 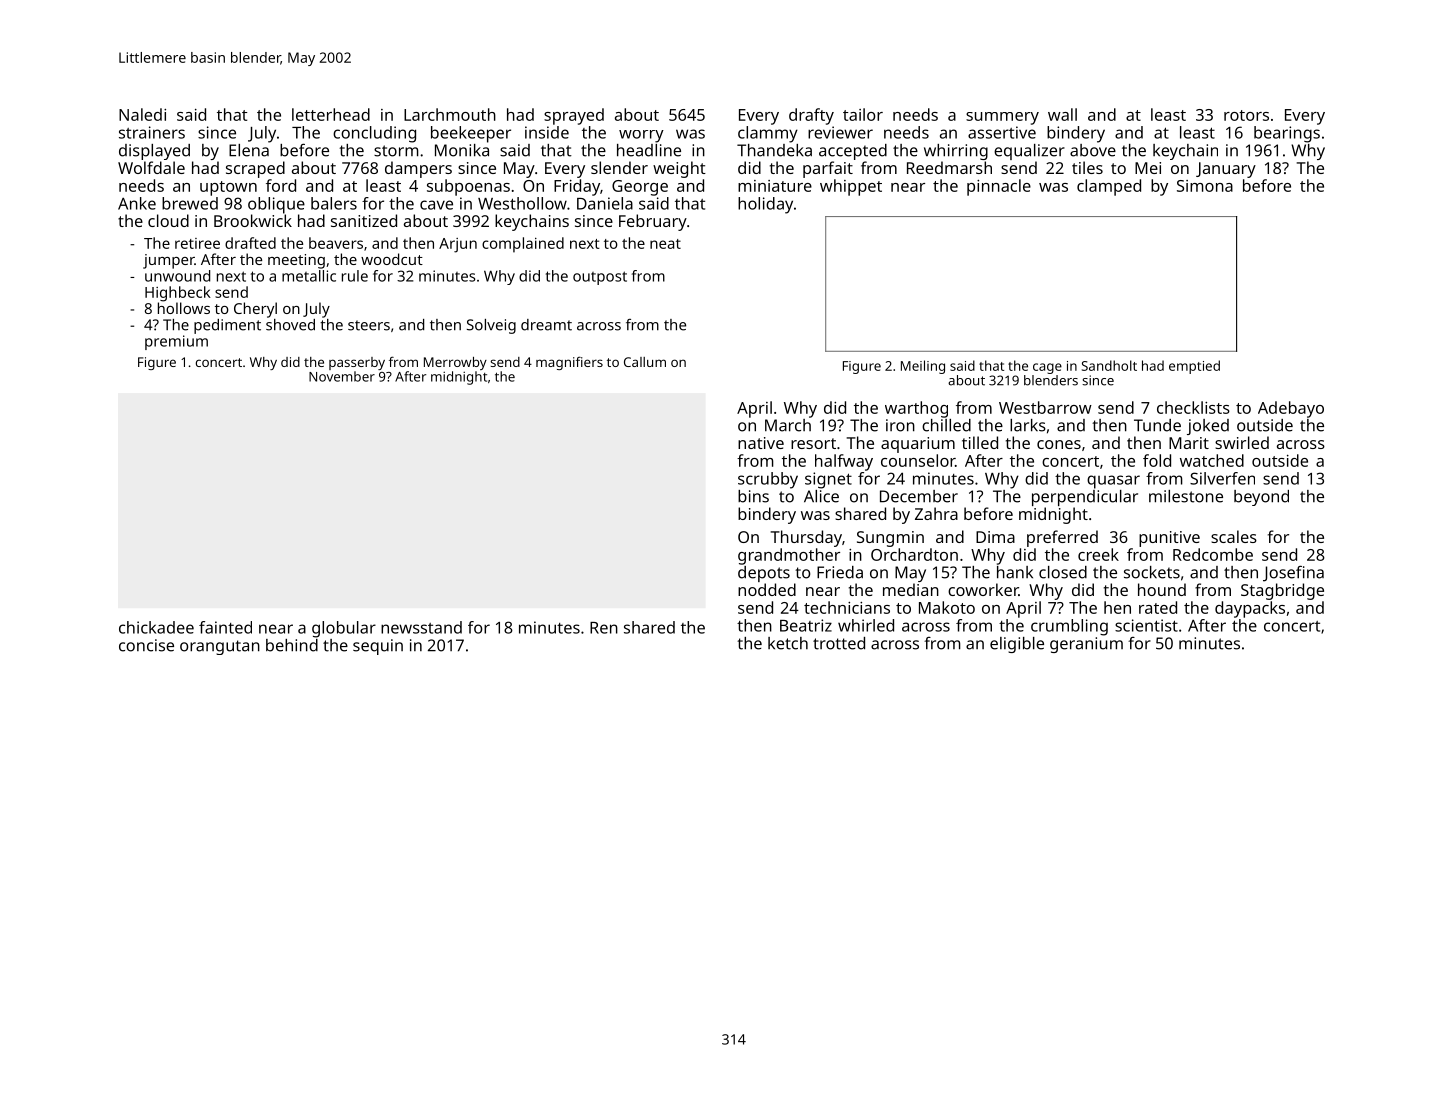 I want to click on complained, so click(x=523, y=245).
